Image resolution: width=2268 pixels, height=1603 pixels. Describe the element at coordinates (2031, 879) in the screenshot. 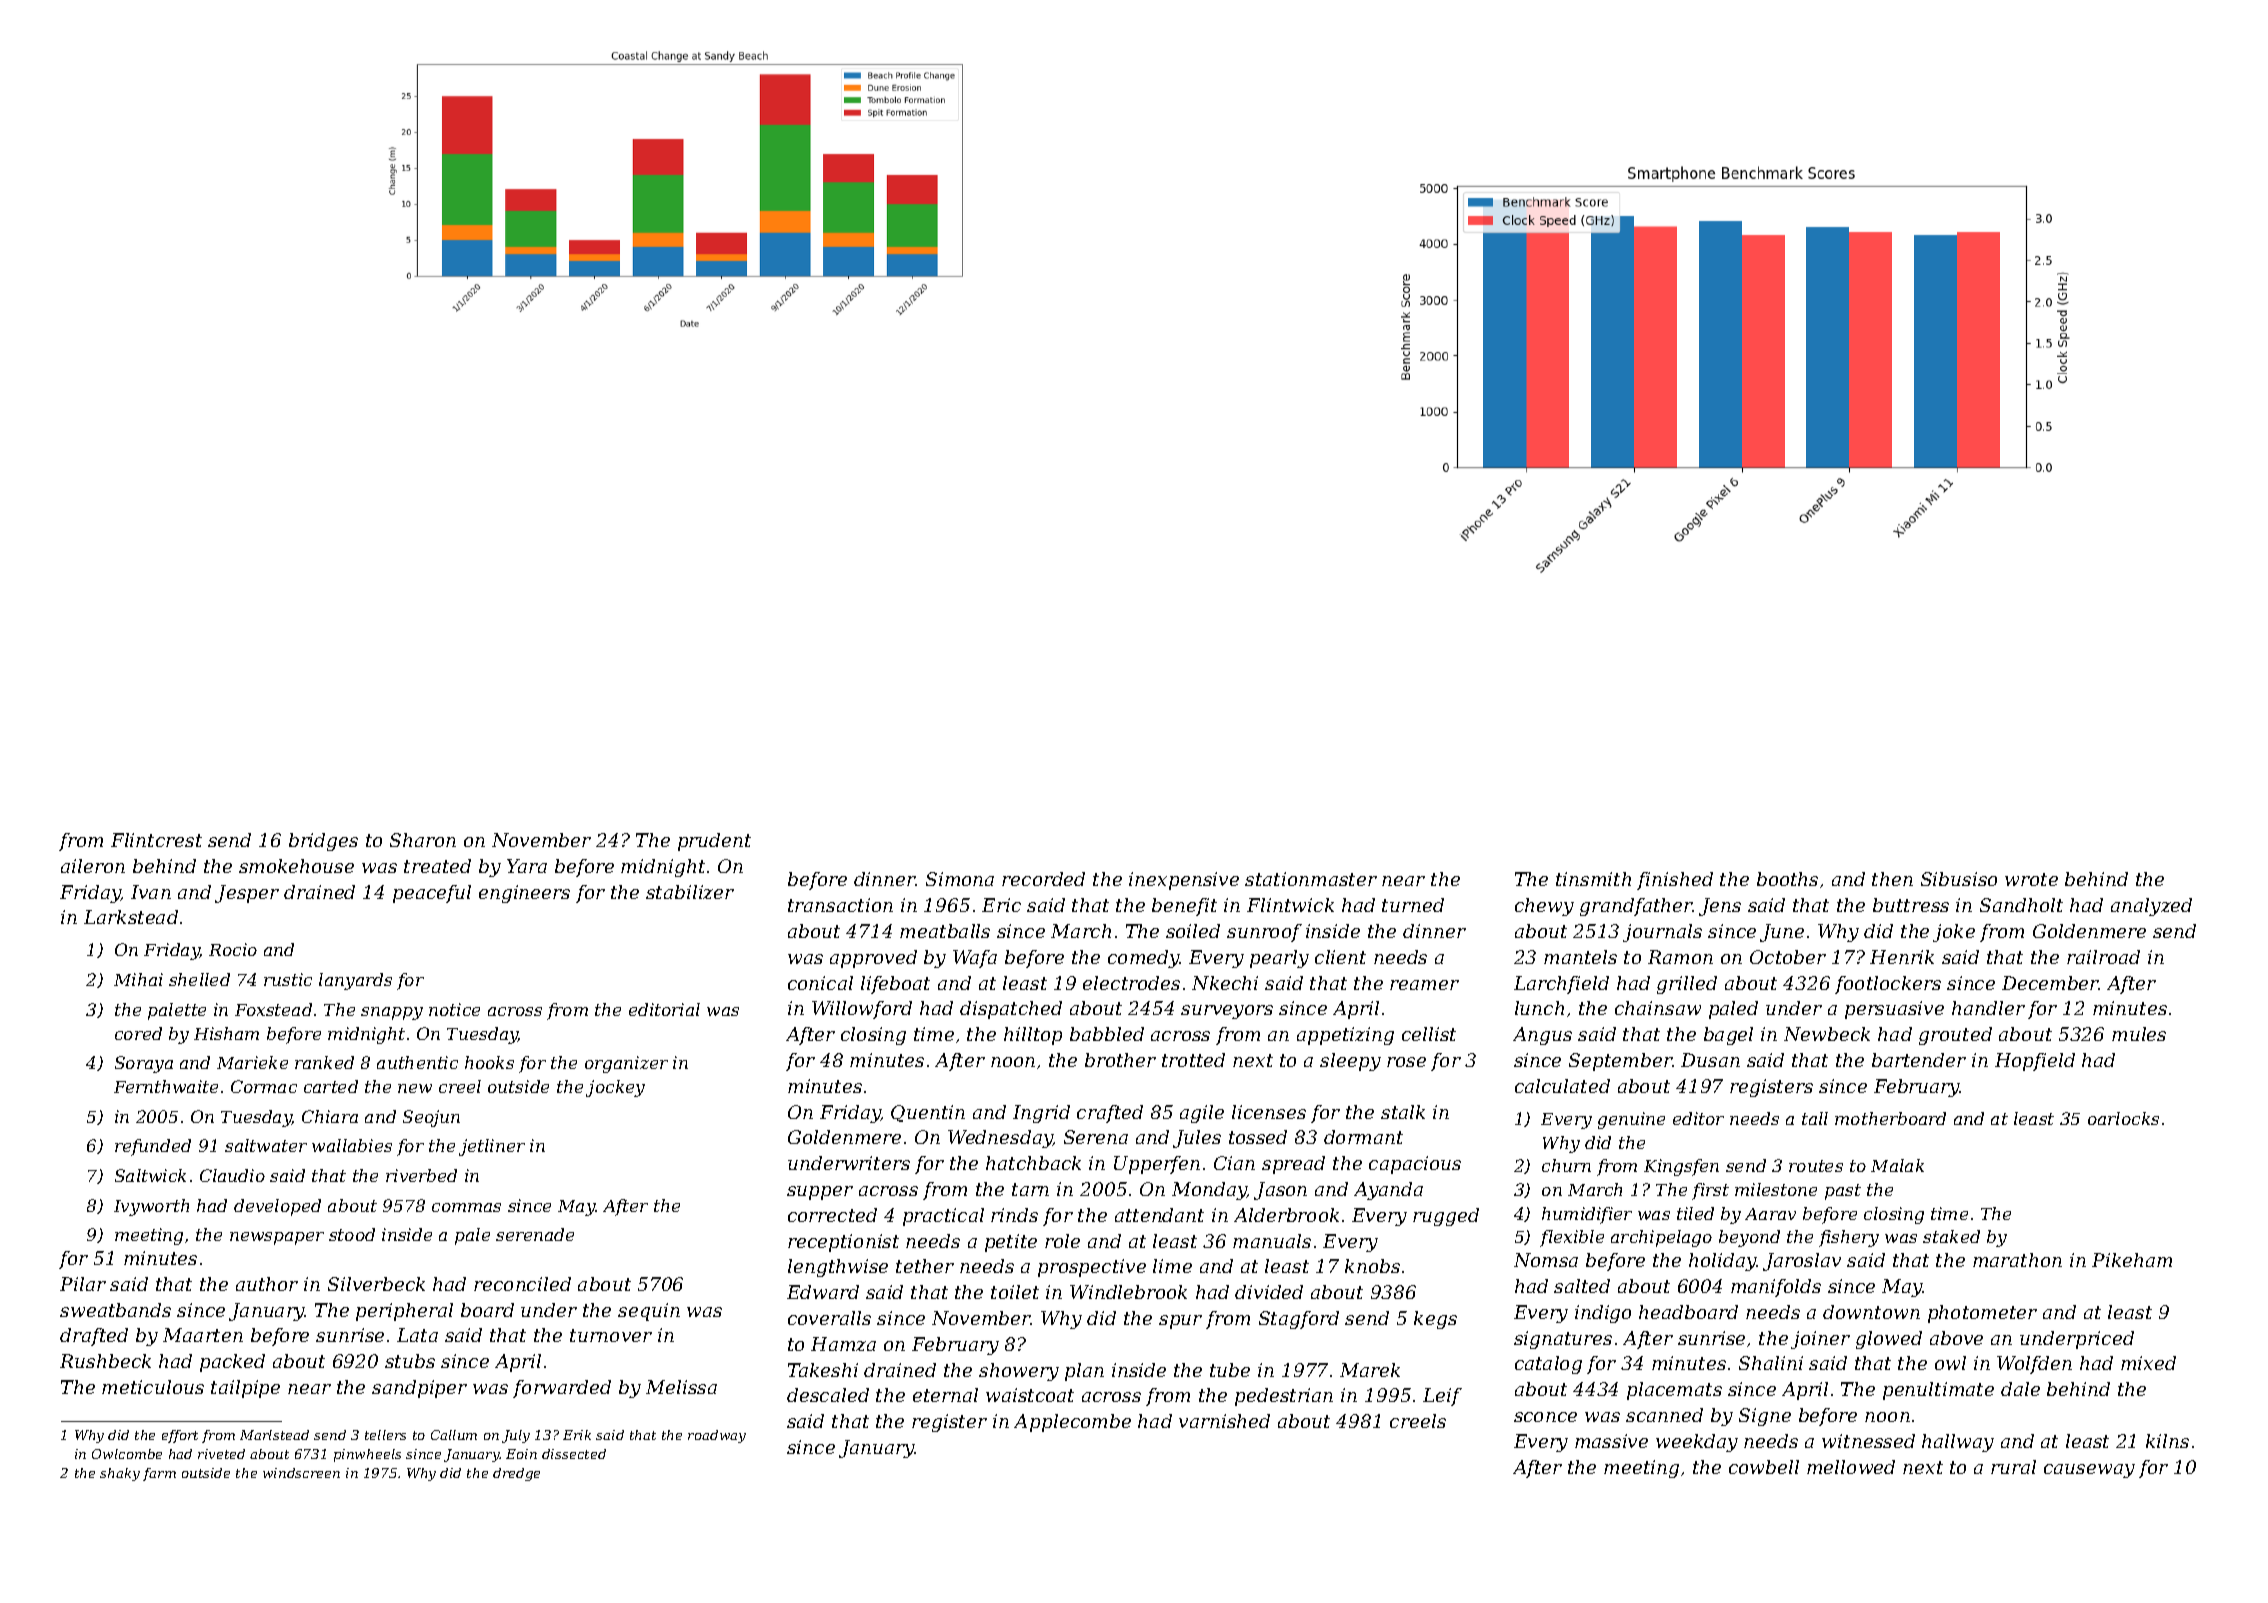

I see `wrote` at that location.
